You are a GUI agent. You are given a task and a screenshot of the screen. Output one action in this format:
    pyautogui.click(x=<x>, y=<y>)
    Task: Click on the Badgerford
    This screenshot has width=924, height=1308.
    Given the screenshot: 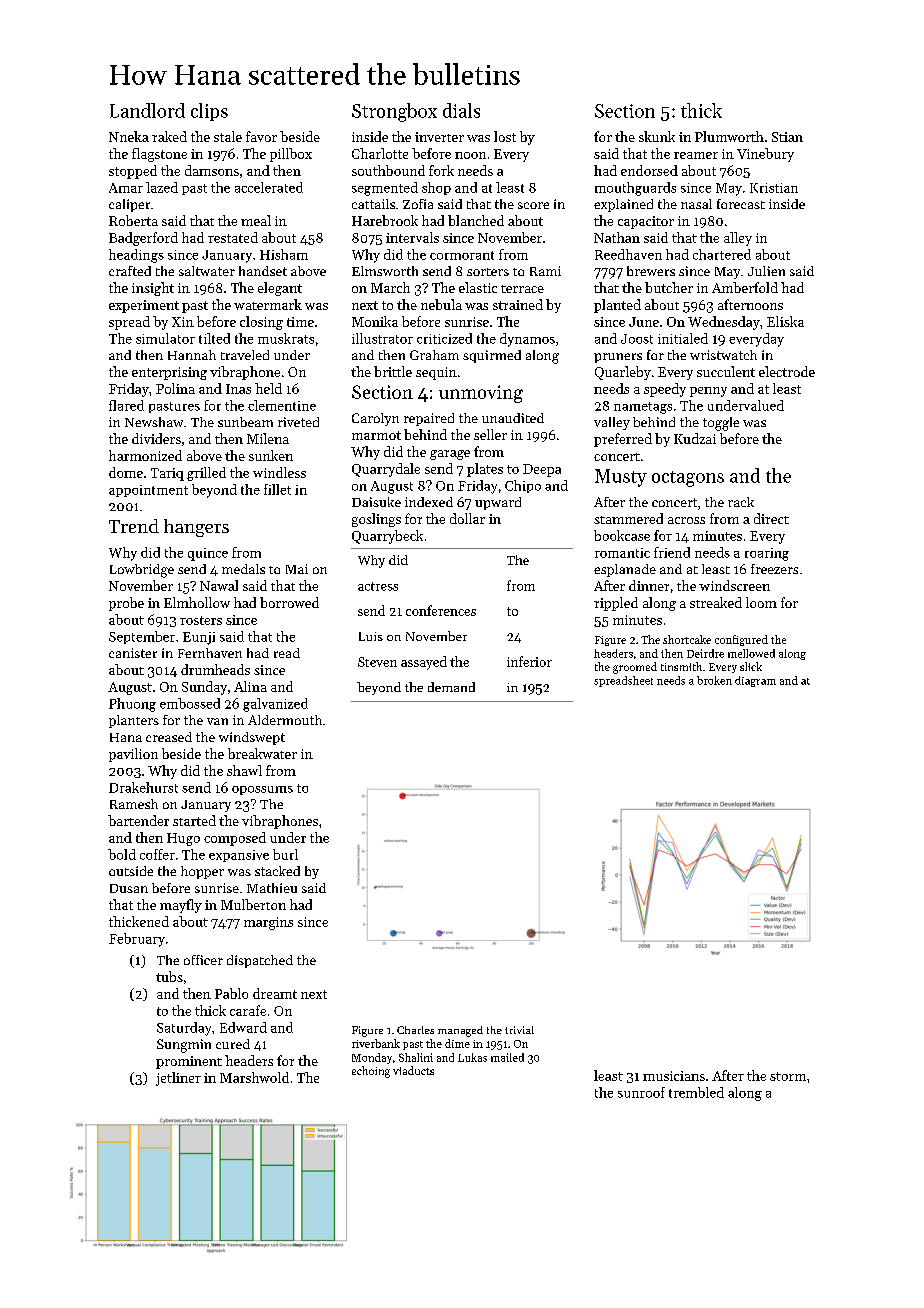 What is the action you would take?
    pyautogui.click(x=143, y=239)
